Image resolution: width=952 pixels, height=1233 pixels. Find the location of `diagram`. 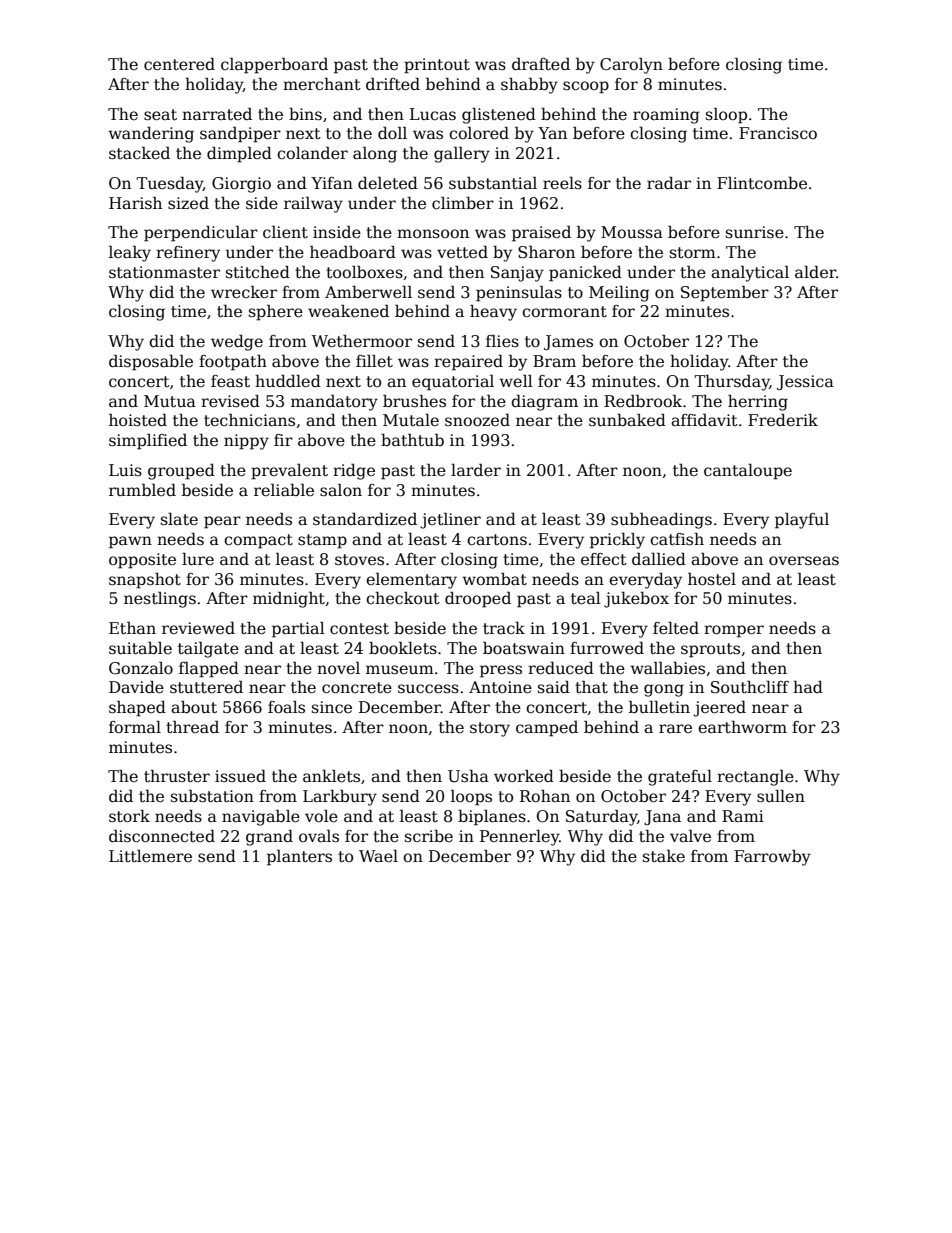

diagram is located at coordinates (544, 403).
